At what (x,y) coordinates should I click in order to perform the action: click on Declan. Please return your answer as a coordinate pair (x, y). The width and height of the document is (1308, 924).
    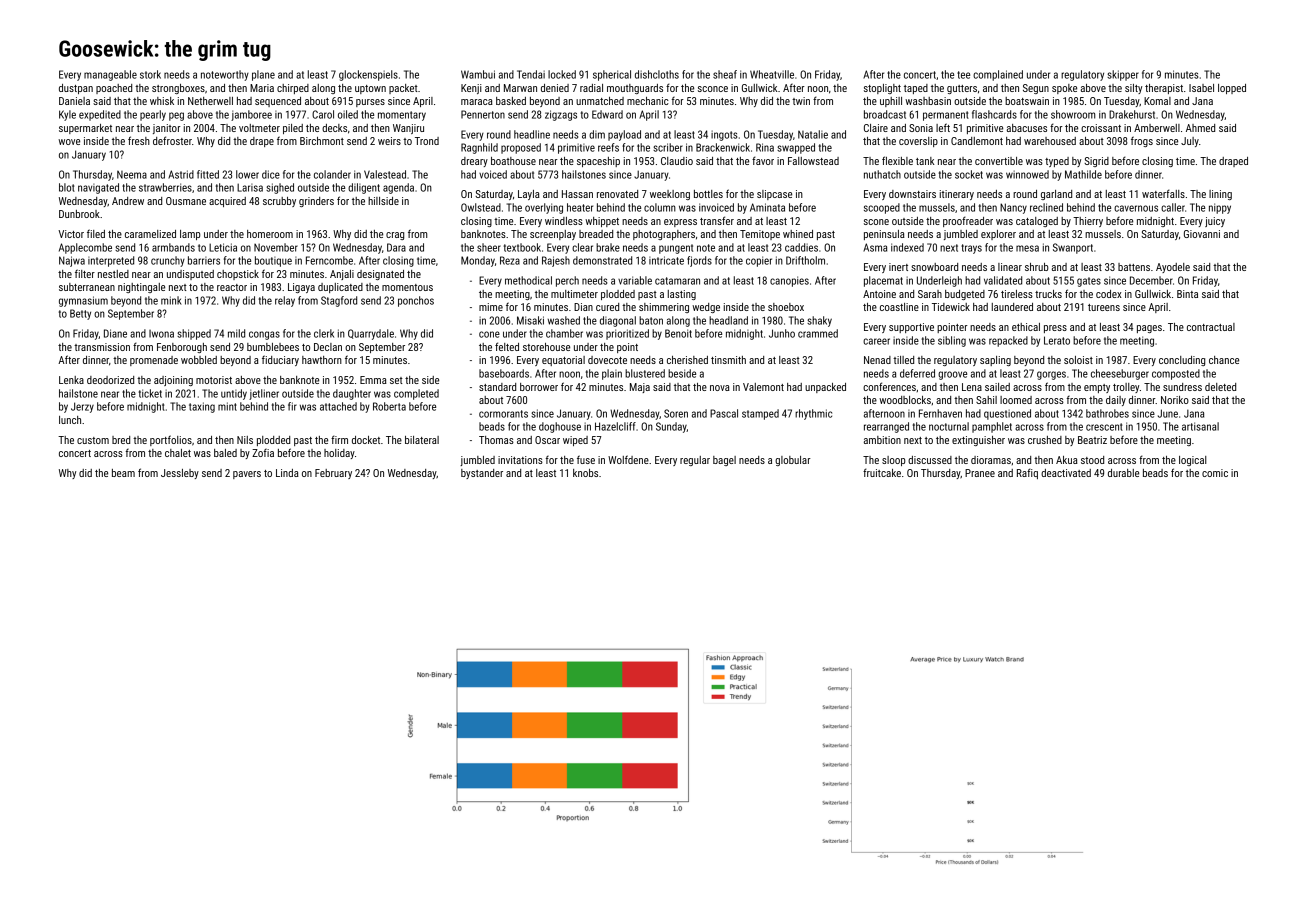
    Looking at the image, I should click on (328, 347).
